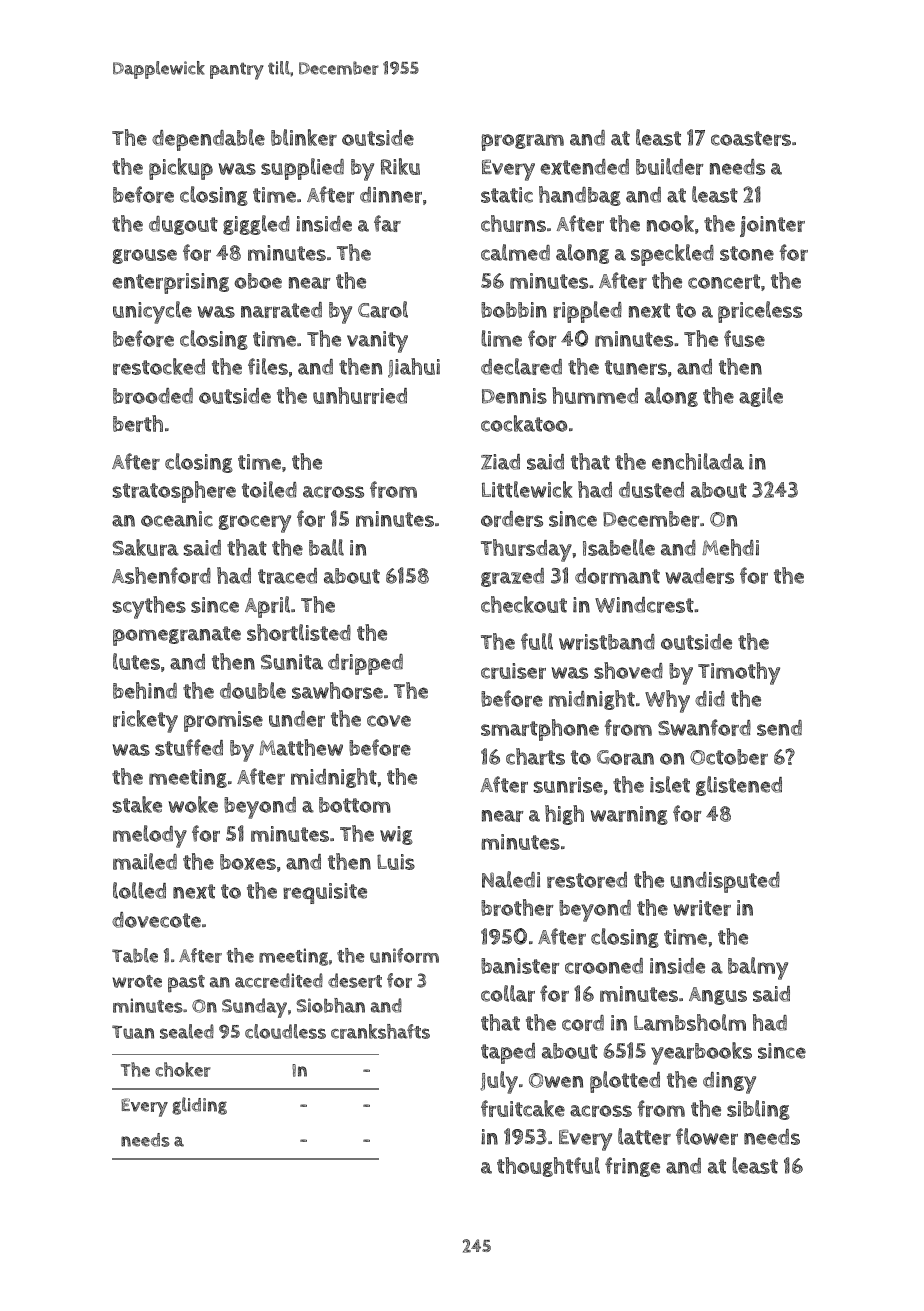  What do you see at coordinates (281, 310) in the screenshot?
I see `narrated` at bounding box center [281, 310].
